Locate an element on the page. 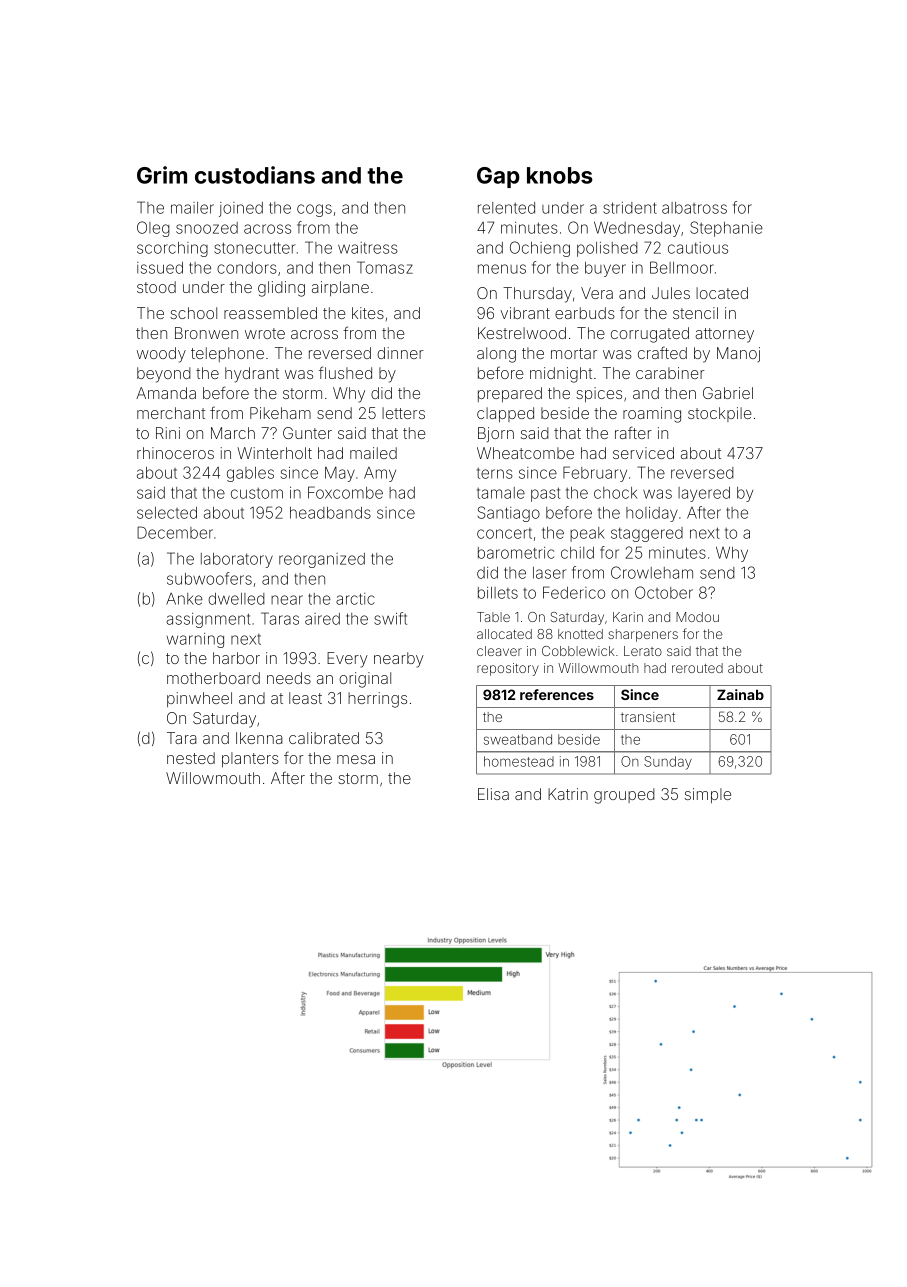  Grim is located at coordinates (162, 175).
